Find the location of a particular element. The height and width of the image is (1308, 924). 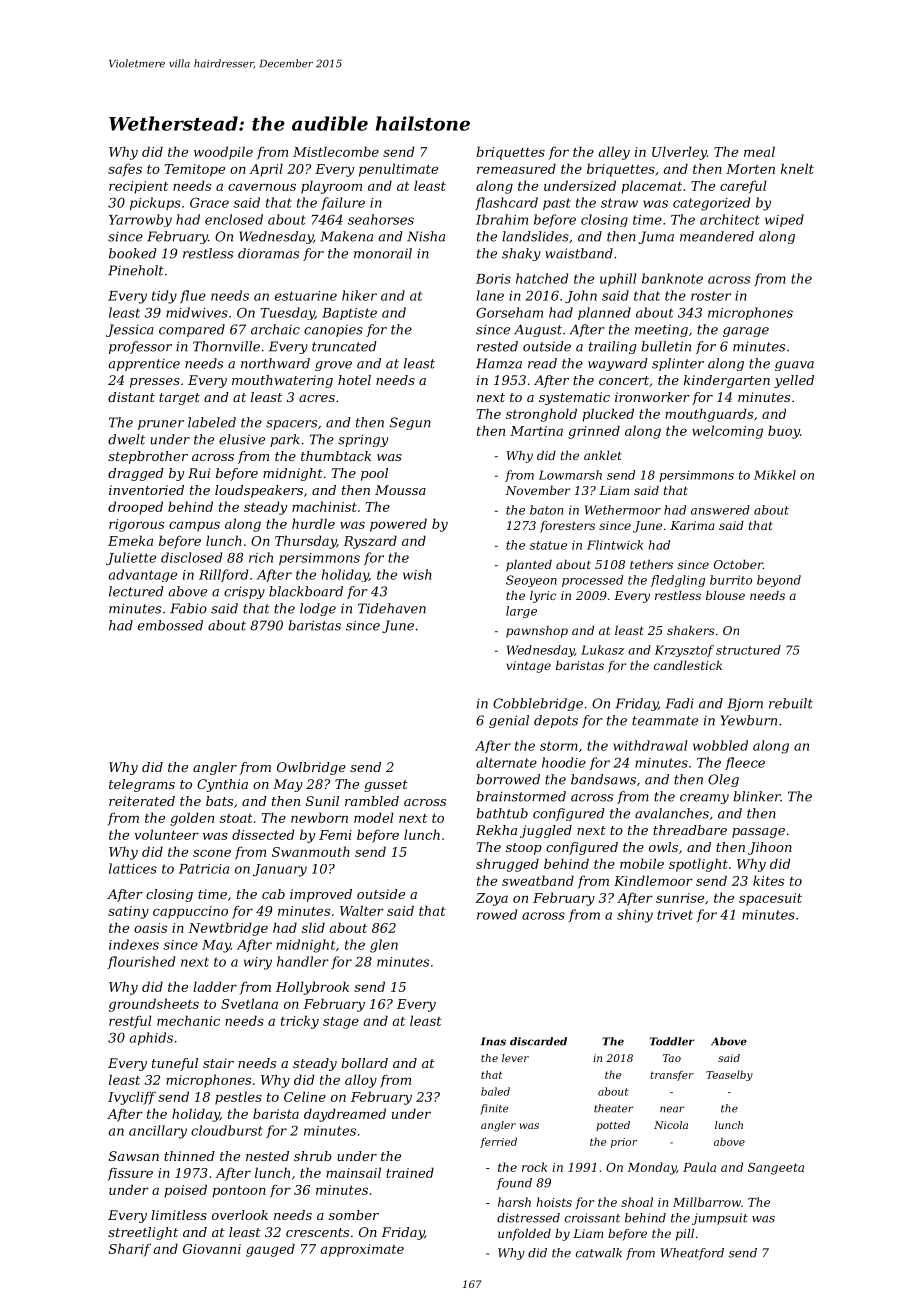

poised is located at coordinates (186, 1191).
